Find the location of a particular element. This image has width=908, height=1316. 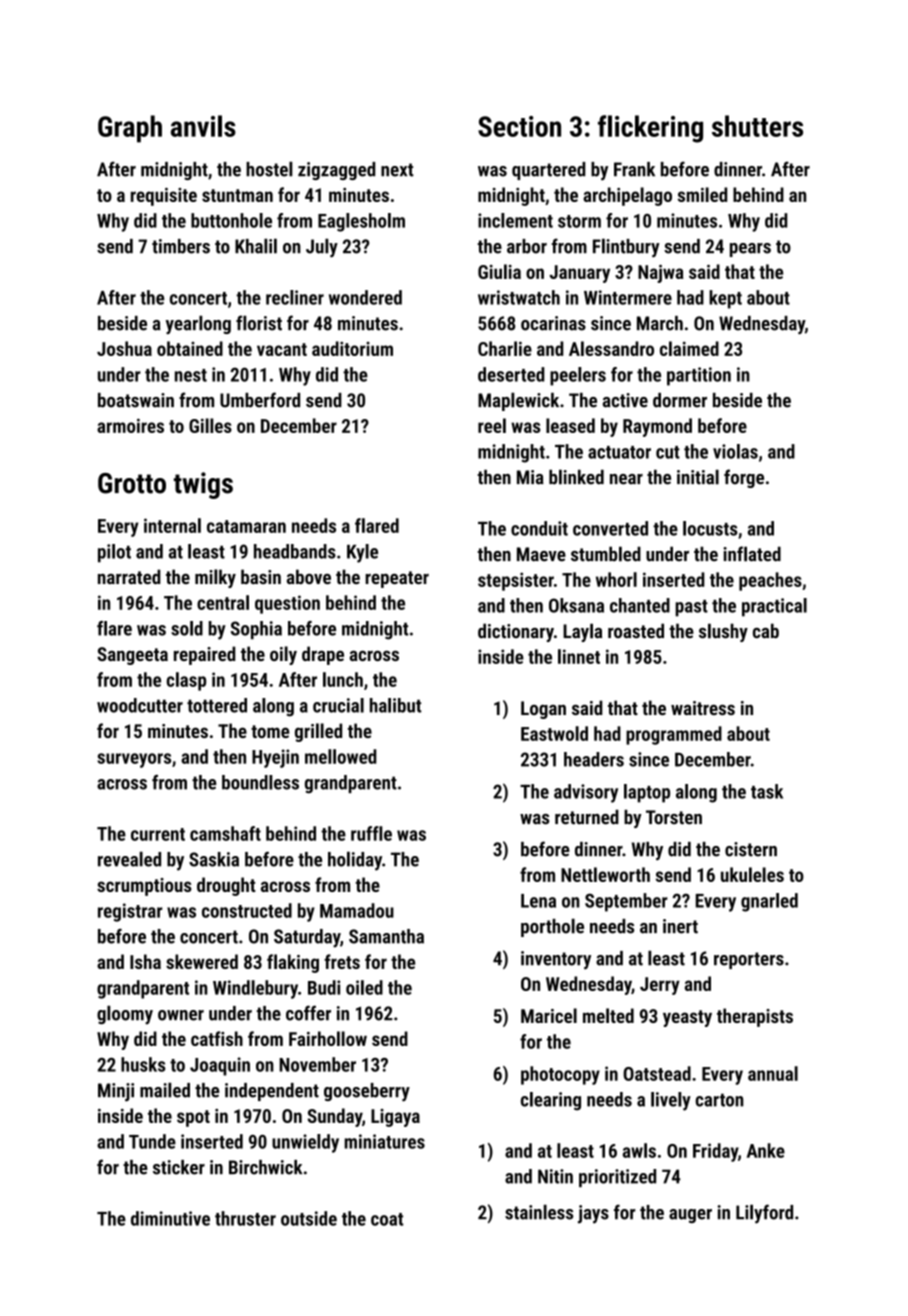

Samantha is located at coordinates (386, 936).
